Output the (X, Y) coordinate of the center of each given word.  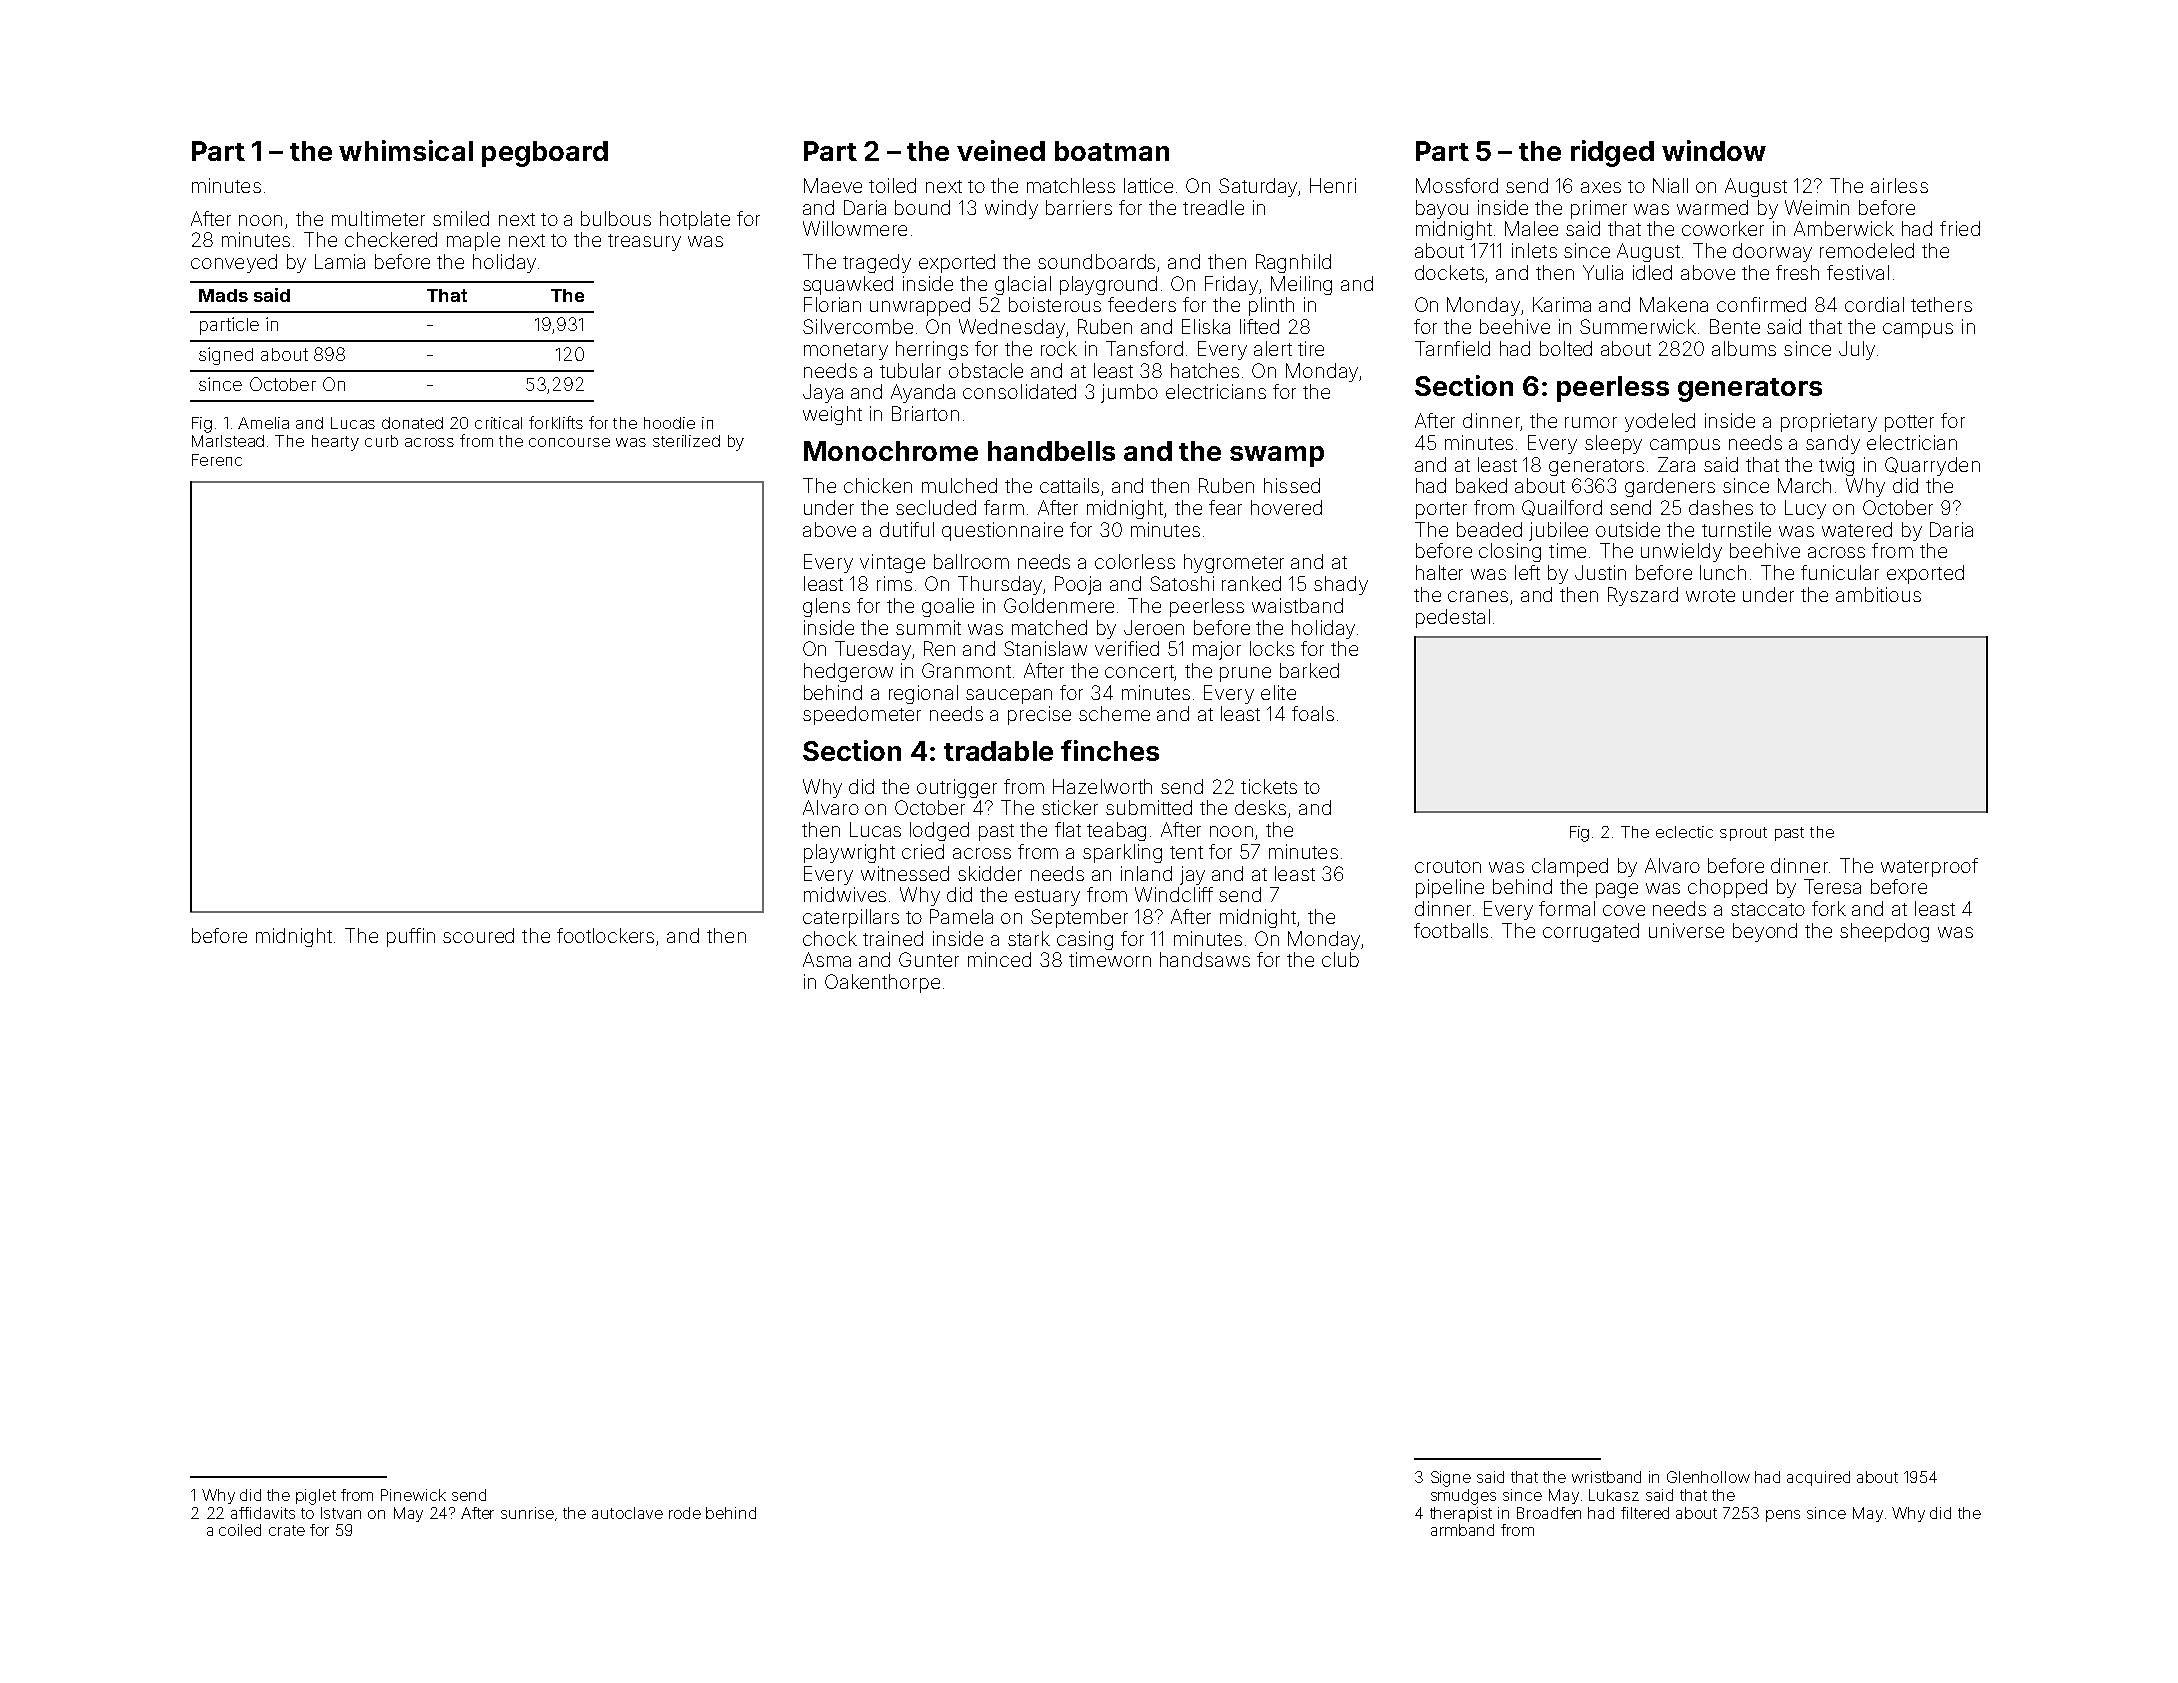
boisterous (1055, 304)
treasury (644, 242)
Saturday (1258, 187)
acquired (1818, 1478)
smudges (1463, 1497)
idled (1652, 272)
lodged (939, 831)
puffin (411, 937)
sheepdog (1884, 932)
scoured (478, 935)
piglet (316, 1497)
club (1340, 959)
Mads (223, 295)
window (1714, 150)
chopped (1727, 888)
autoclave (627, 1513)
